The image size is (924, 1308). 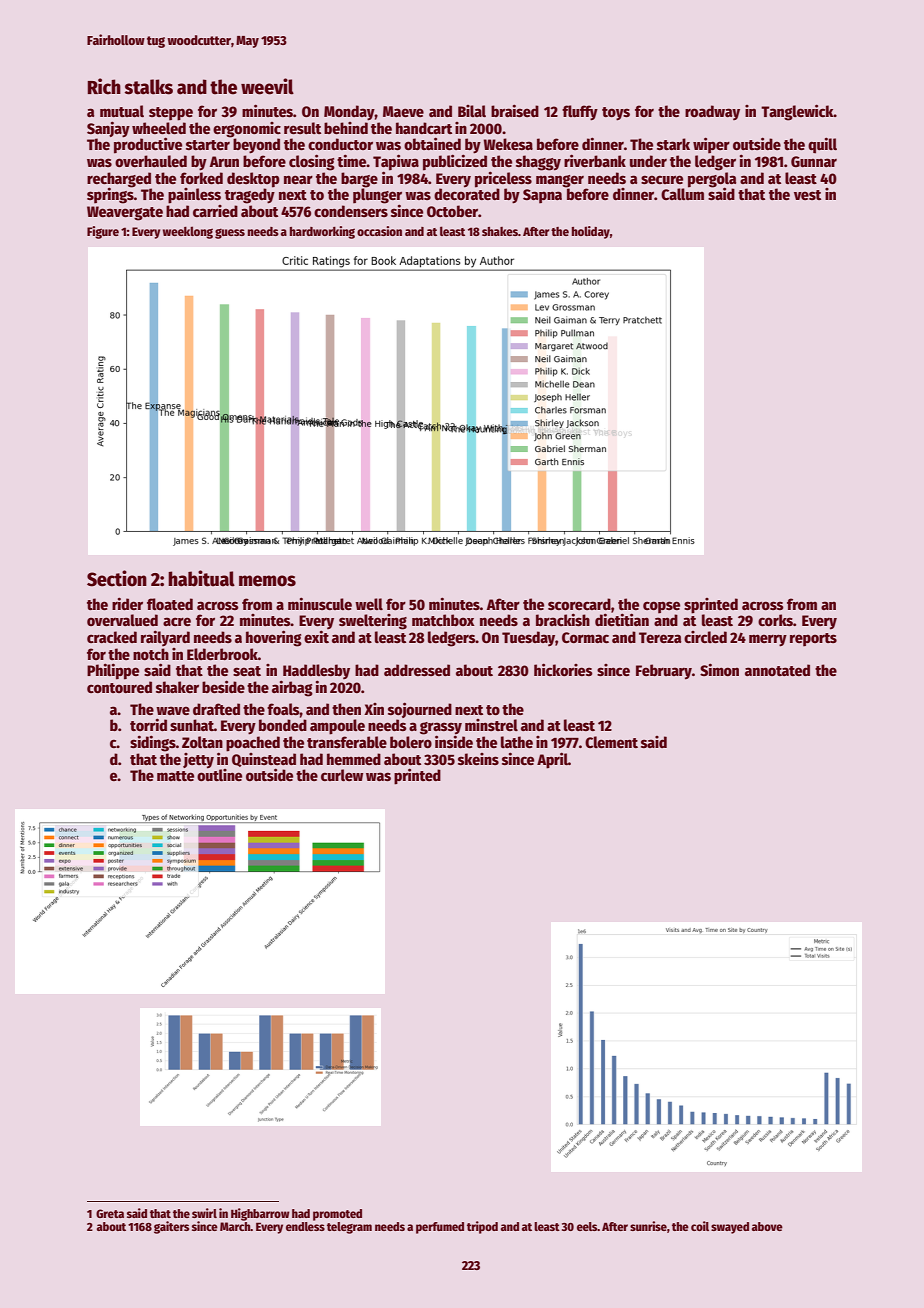 What do you see at coordinates (267, 581) in the image?
I see `memos` at bounding box center [267, 581].
